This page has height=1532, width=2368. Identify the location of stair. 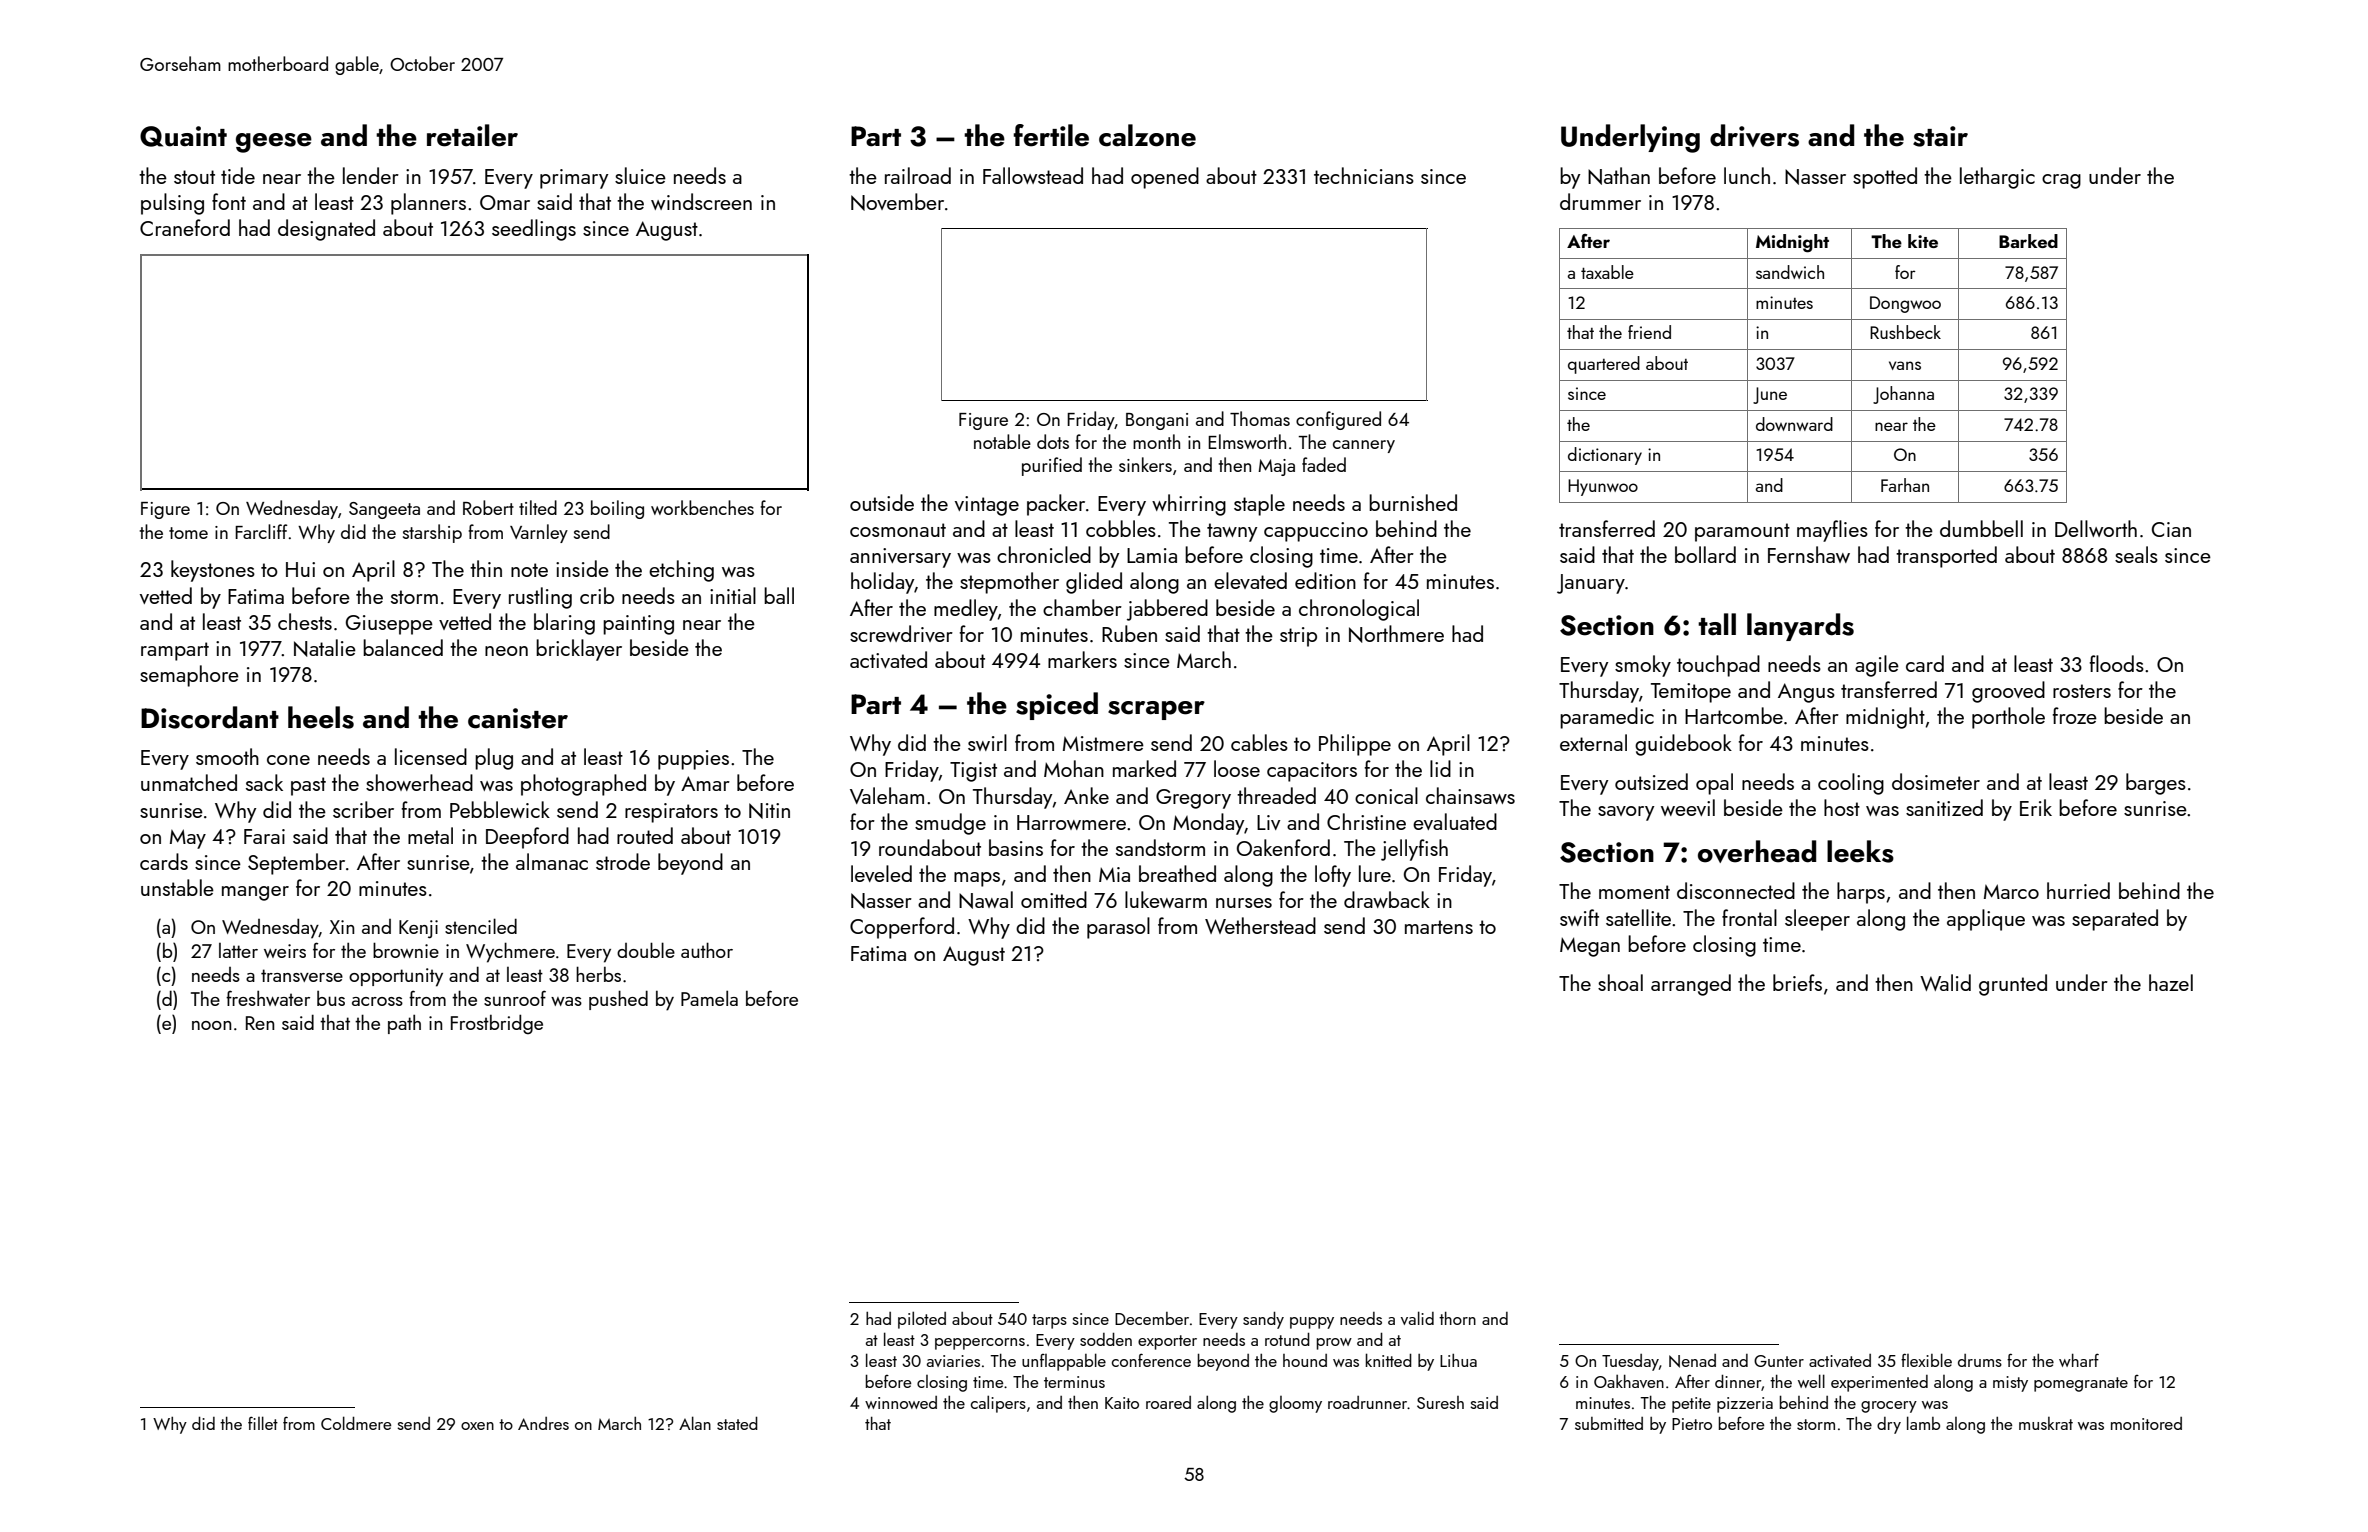
(1940, 136).
